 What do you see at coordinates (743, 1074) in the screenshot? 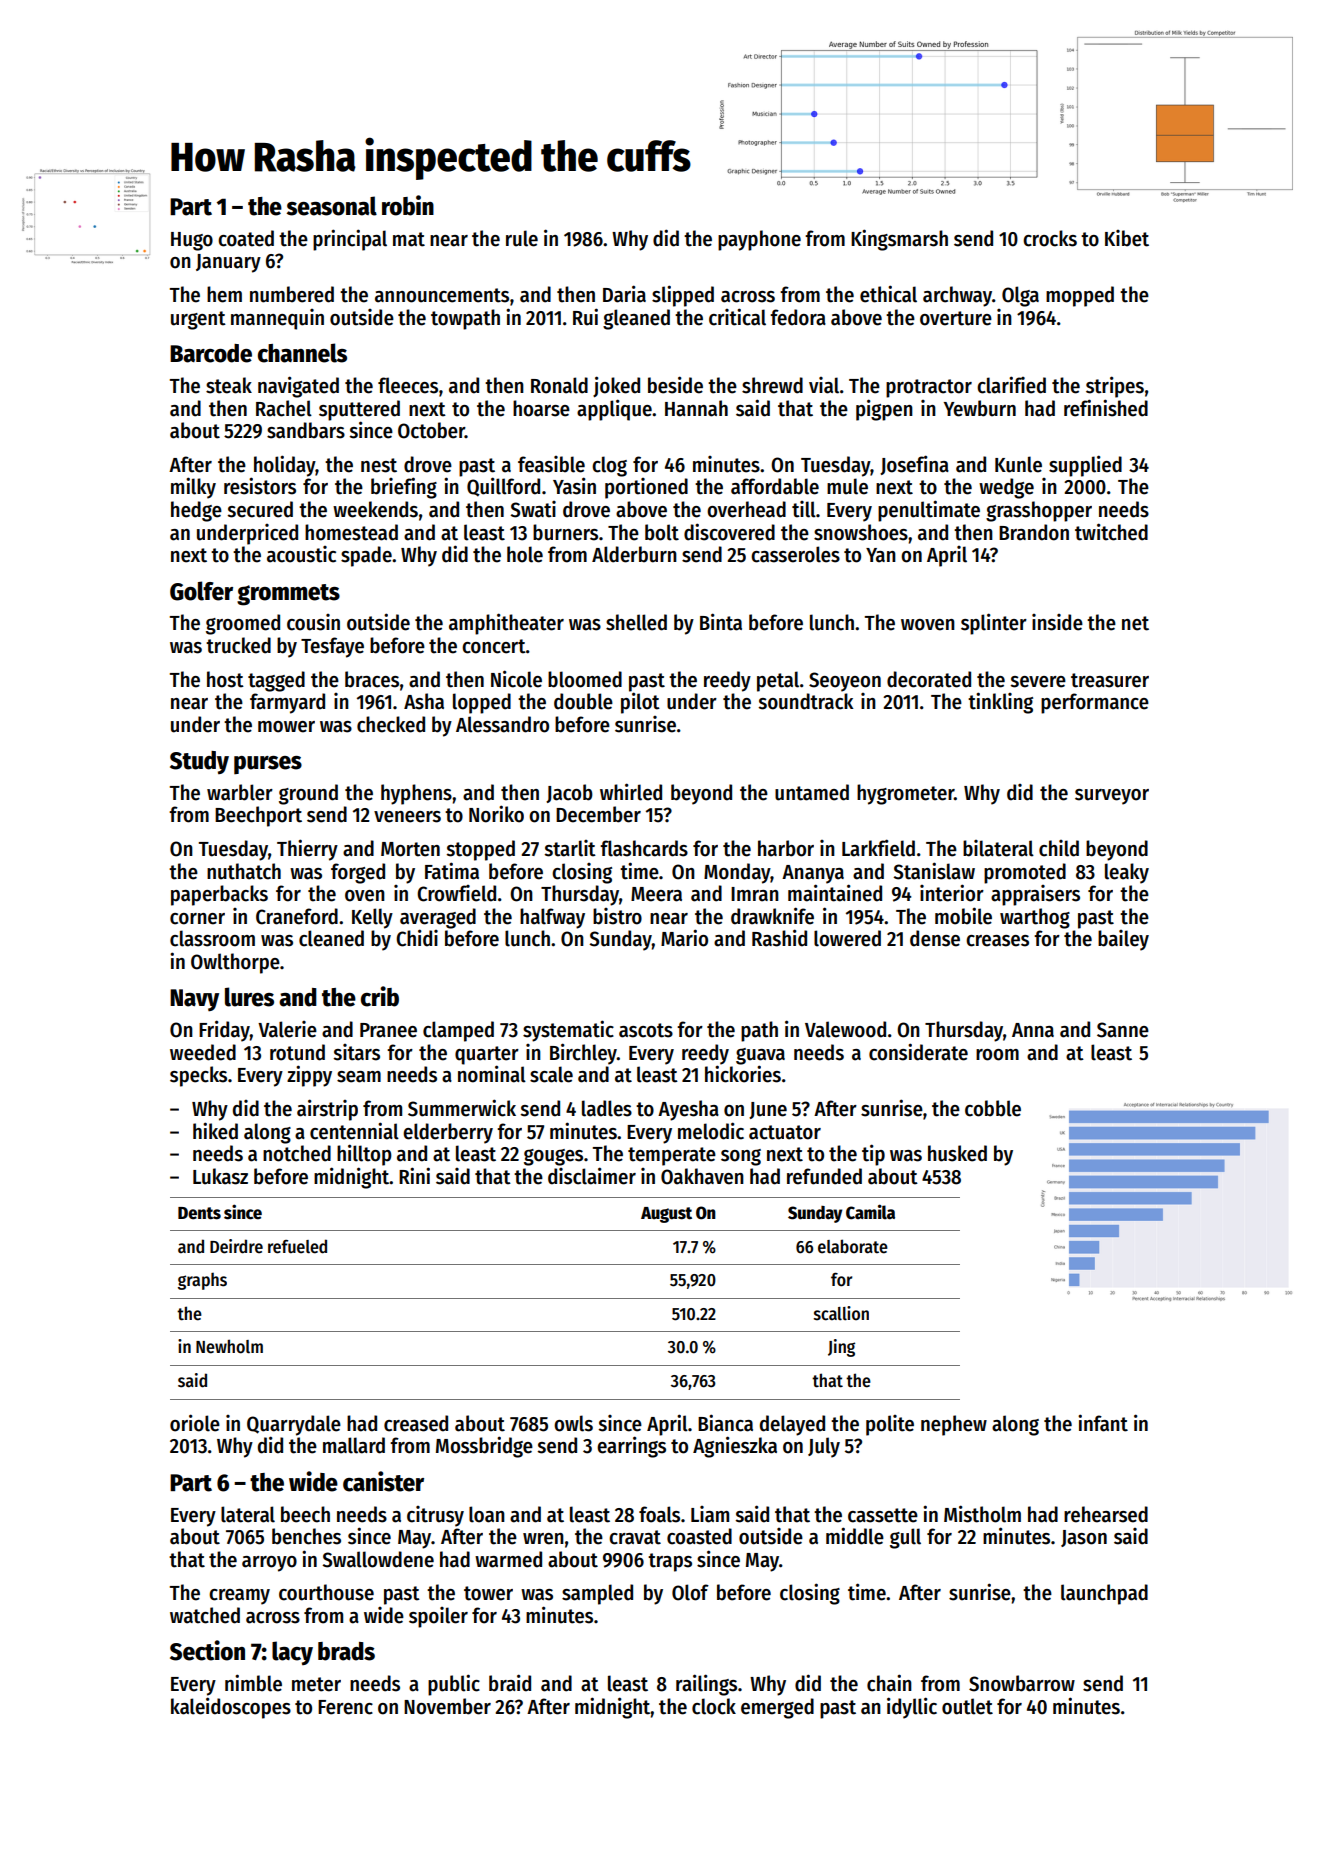
I see `hickories` at bounding box center [743, 1074].
